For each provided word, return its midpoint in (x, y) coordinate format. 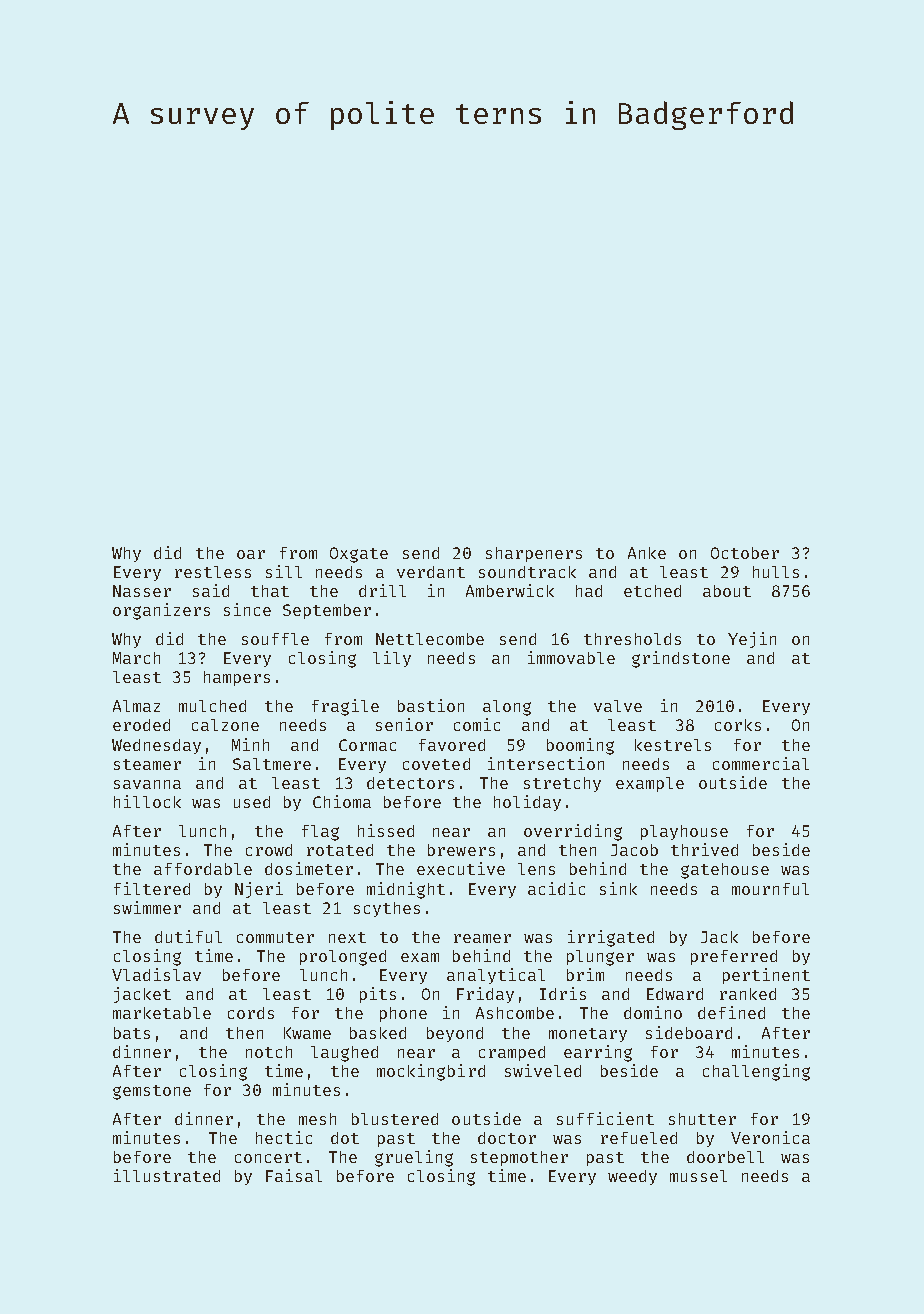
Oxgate (359, 555)
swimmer (147, 907)
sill (284, 571)
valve (618, 706)
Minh (250, 744)
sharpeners (534, 554)
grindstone (681, 659)
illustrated (167, 1175)
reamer (482, 938)
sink (618, 888)
